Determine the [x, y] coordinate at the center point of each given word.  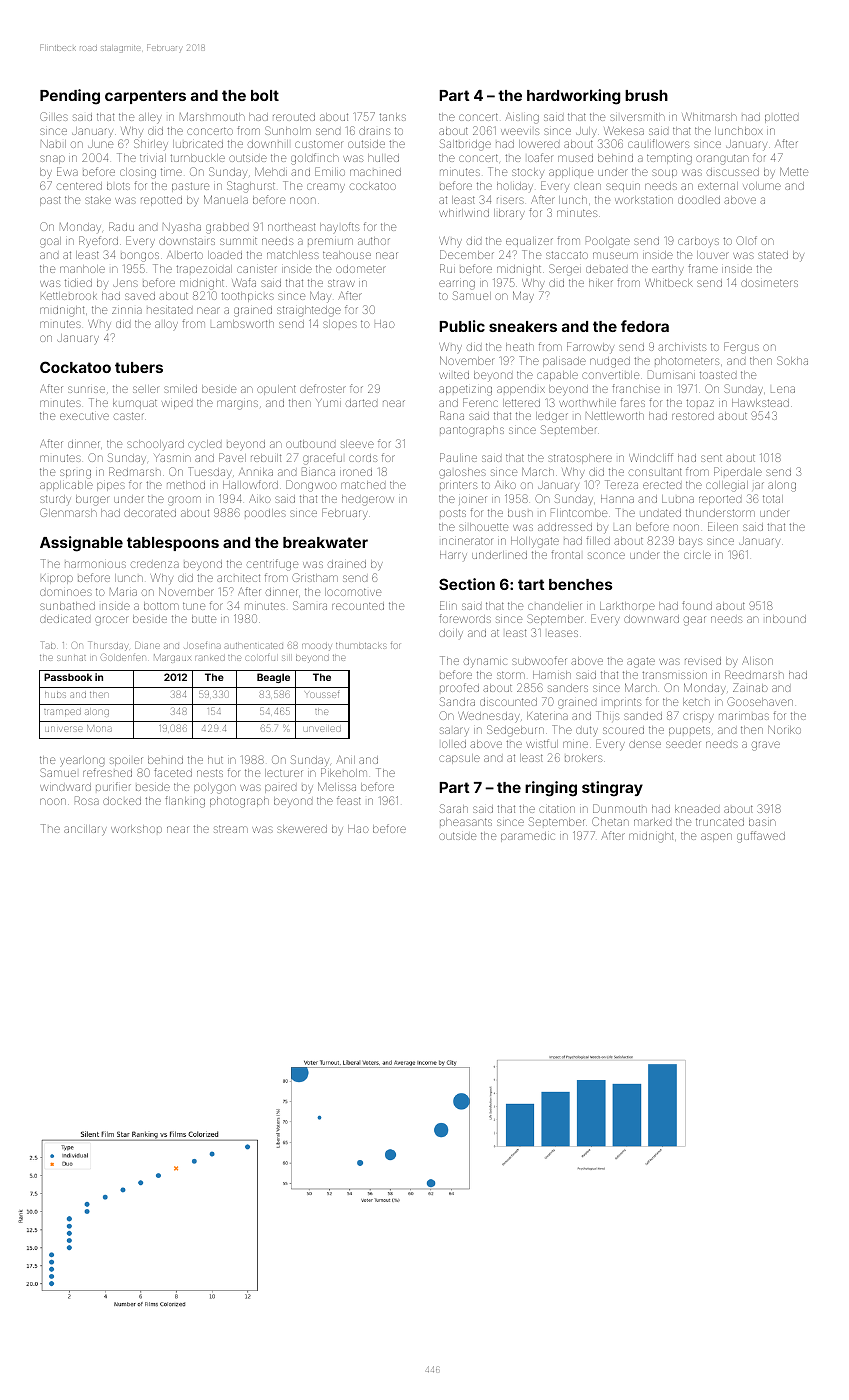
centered [79, 186]
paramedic [528, 837]
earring [457, 285]
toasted [718, 375]
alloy [166, 324]
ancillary [85, 830]
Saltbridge [465, 145]
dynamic [485, 662]
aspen [716, 837]
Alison [757, 660]
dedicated [65, 619]
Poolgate [608, 242]
